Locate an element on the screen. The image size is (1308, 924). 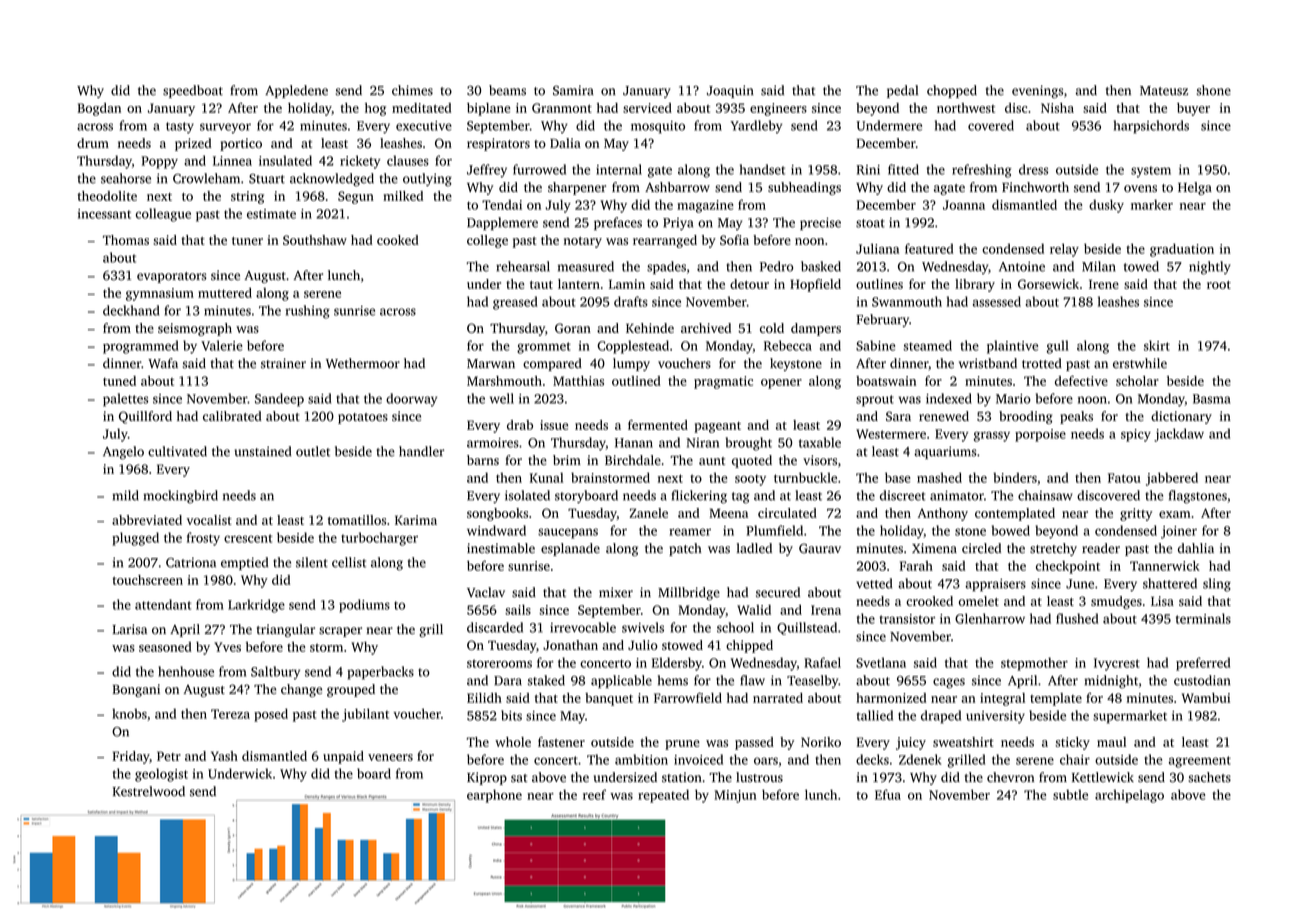
Kunal is located at coordinates (546, 477).
